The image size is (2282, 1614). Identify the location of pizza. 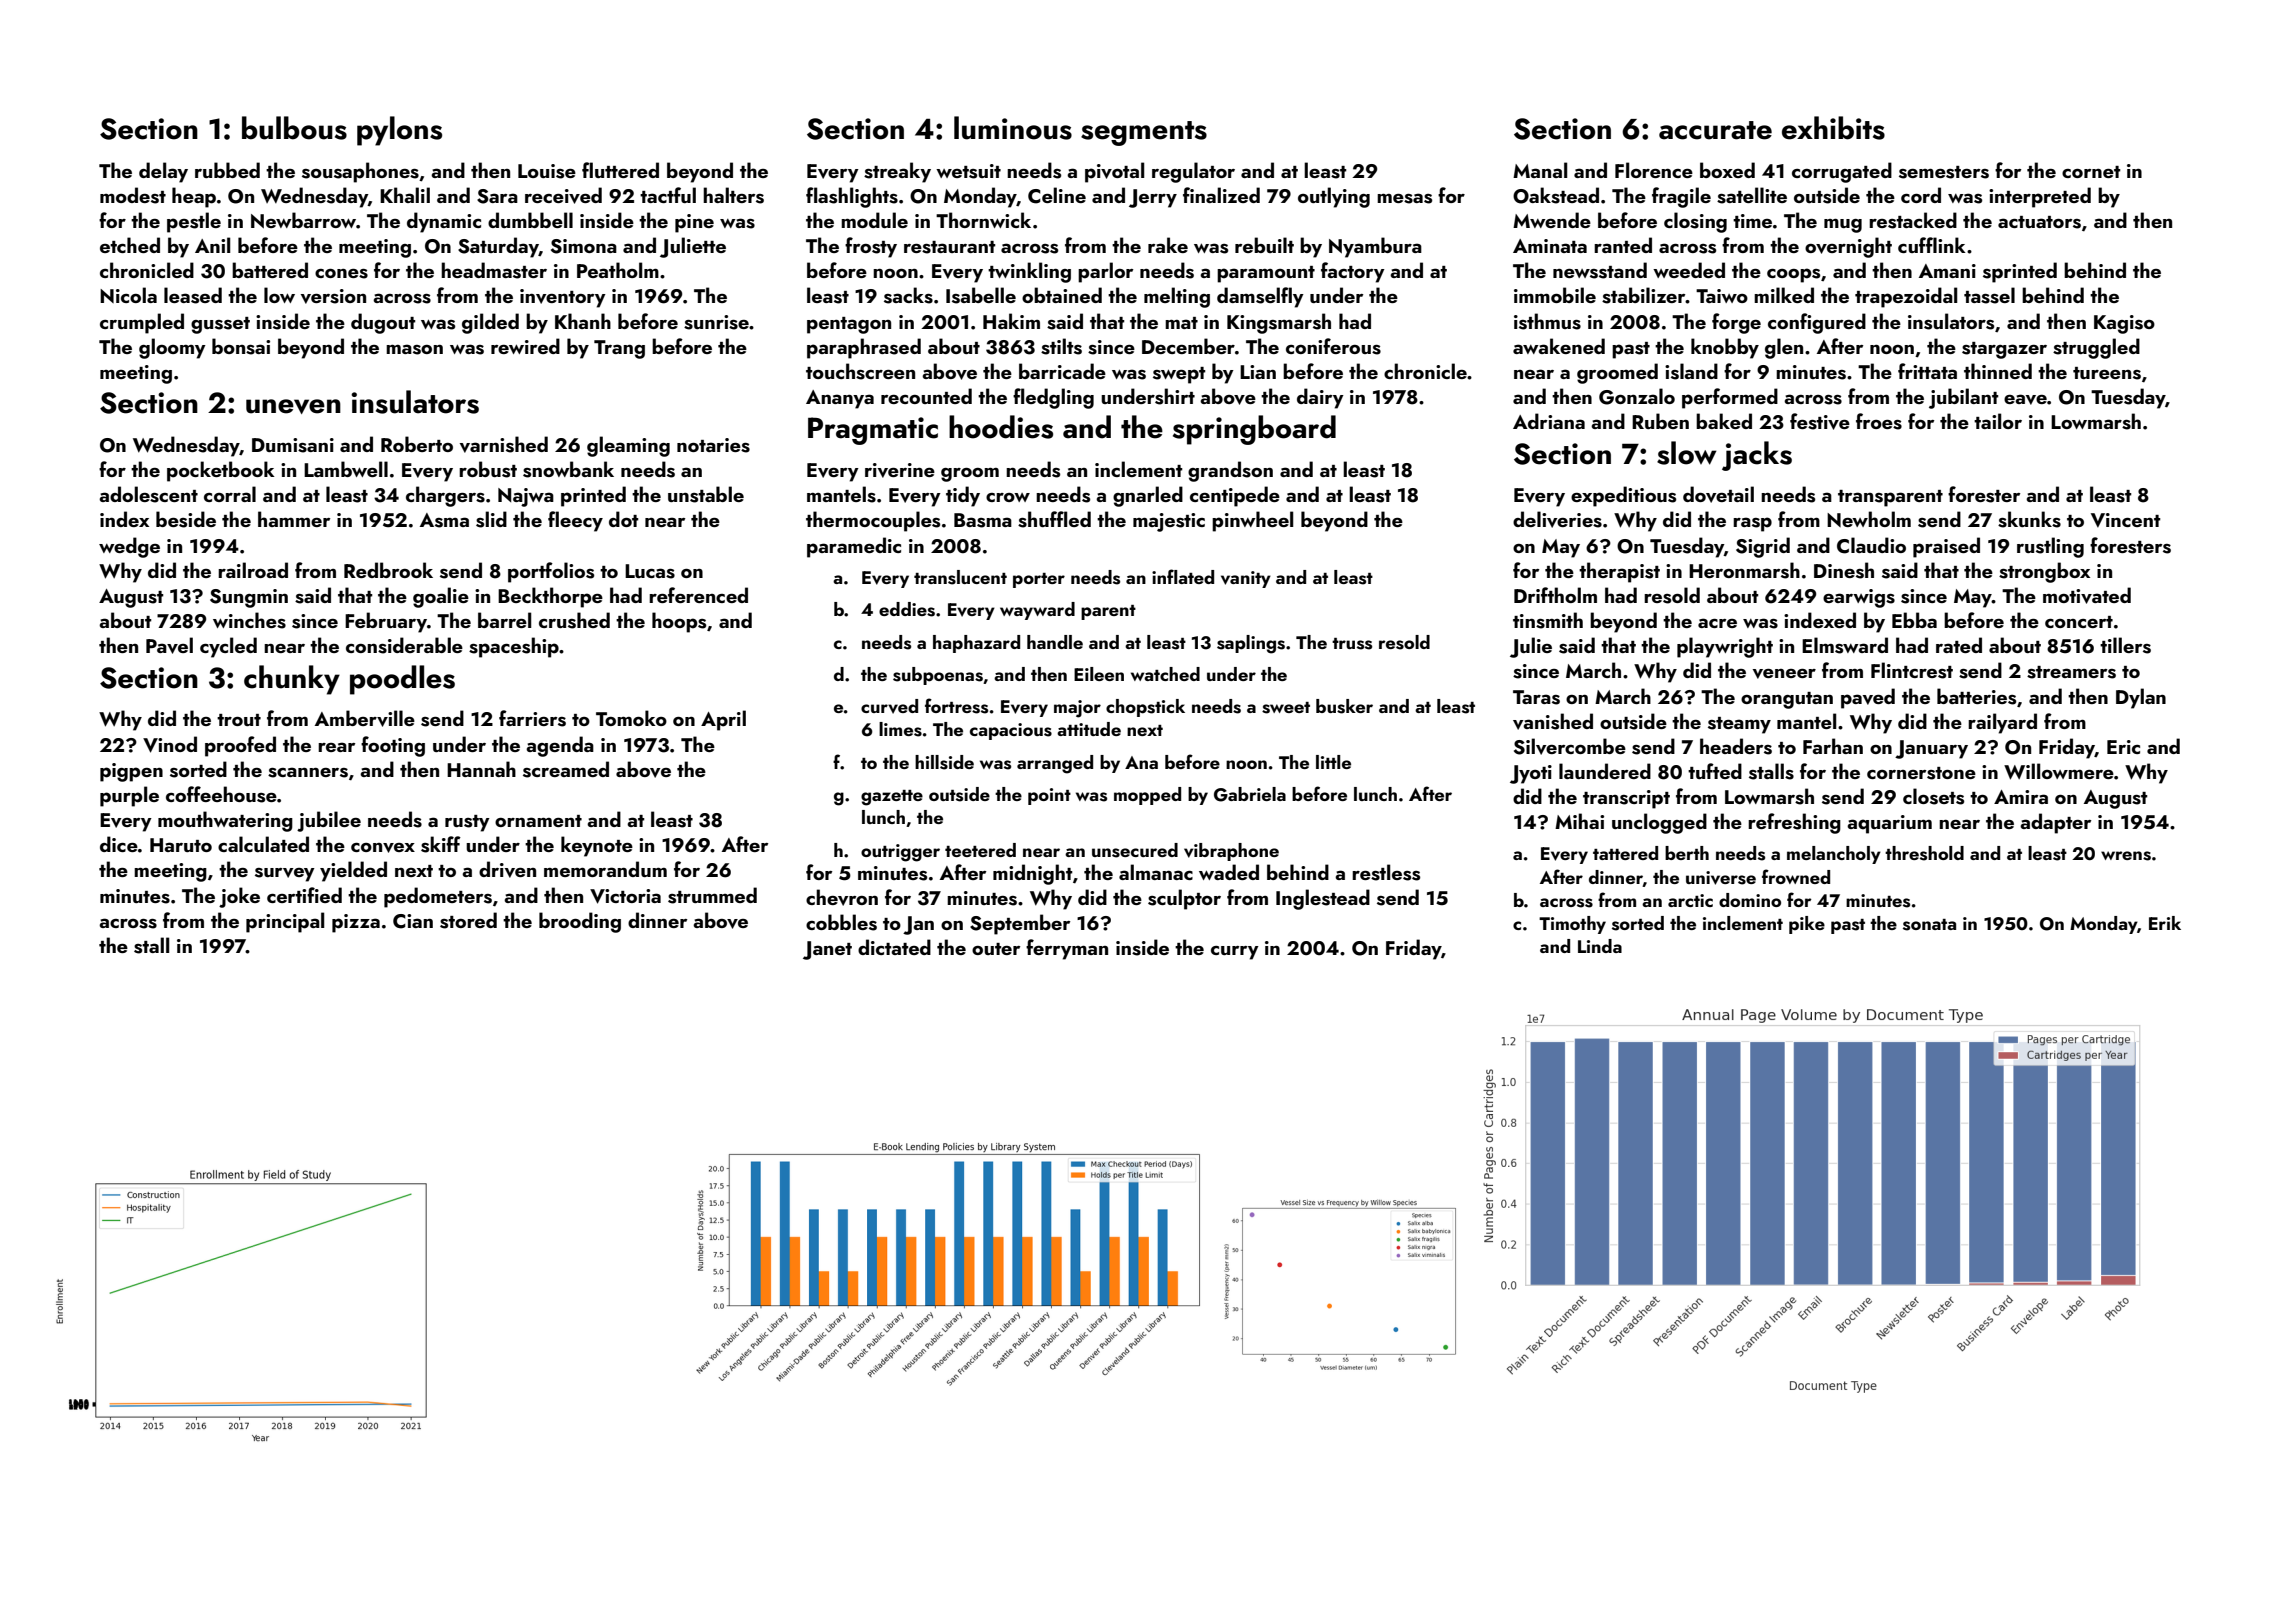
(356, 923).
